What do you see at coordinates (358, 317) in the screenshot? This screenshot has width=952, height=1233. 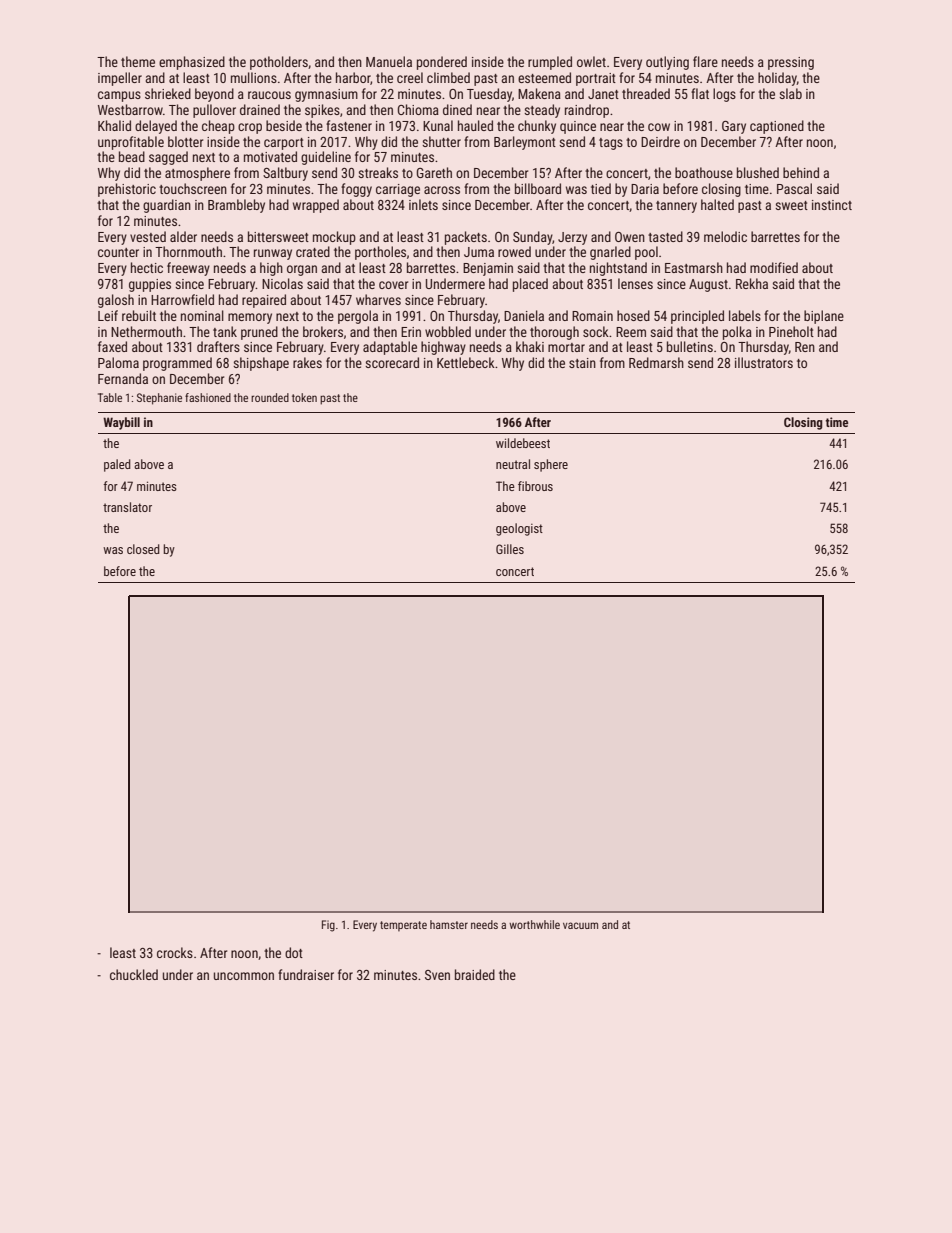 I see `pergola` at bounding box center [358, 317].
